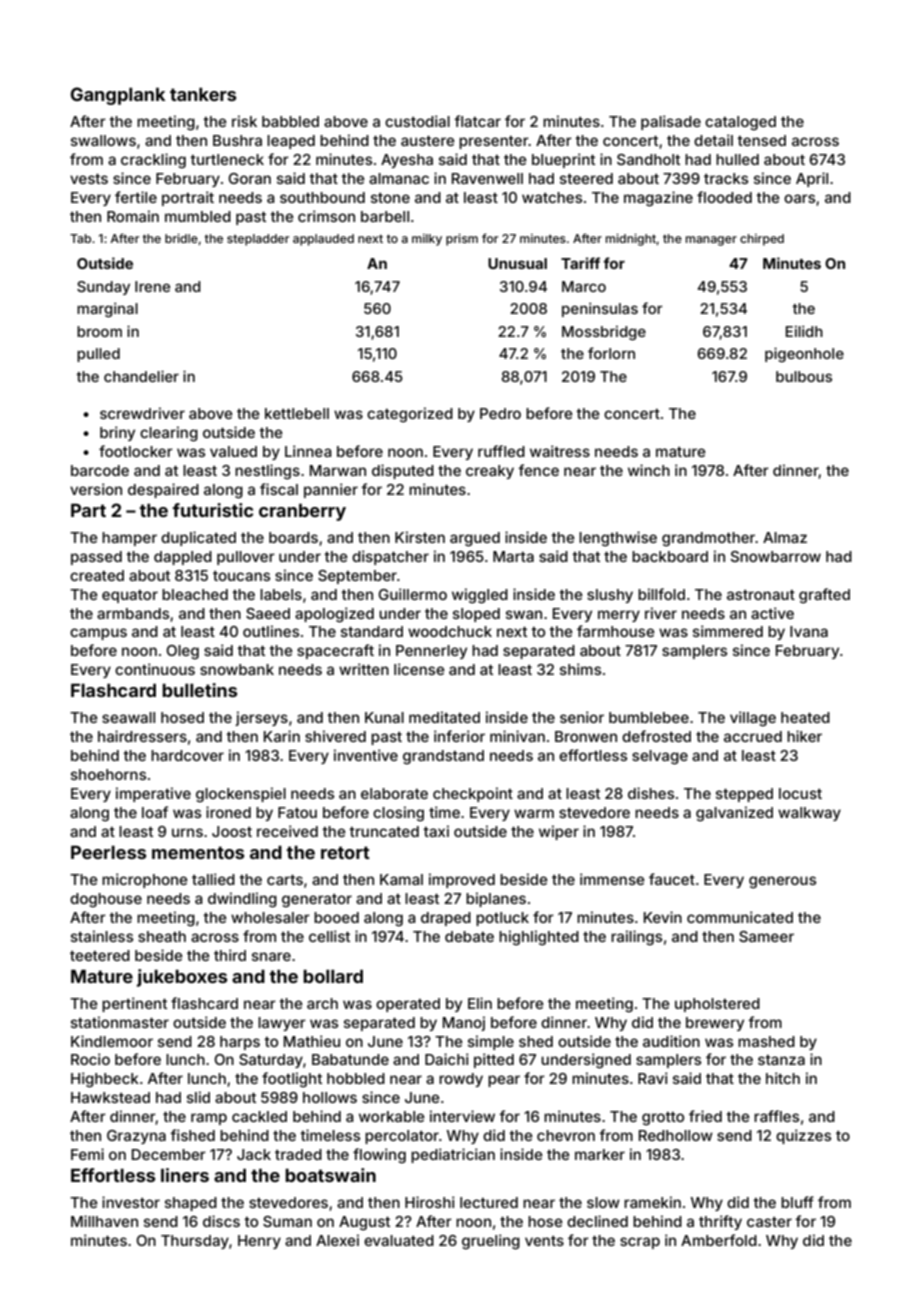 Image resolution: width=924 pixels, height=1308 pixels. Describe the element at coordinates (740, 123) in the page. I see `cataloged` at that location.
